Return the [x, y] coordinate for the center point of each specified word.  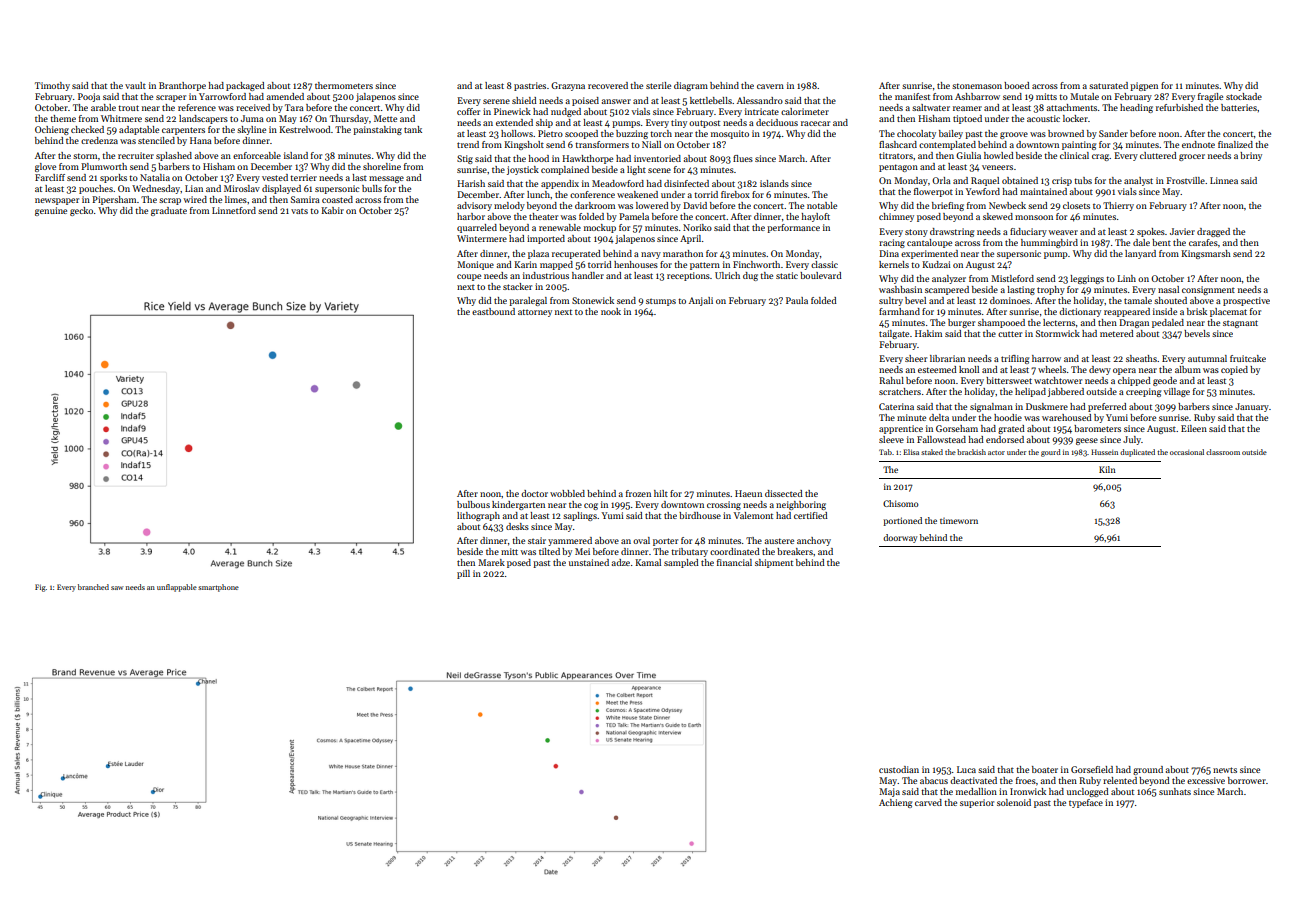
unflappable [177, 588]
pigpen [1144, 86]
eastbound [493, 311]
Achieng [895, 803]
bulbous [473, 504]
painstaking [377, 130]
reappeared [1127, 312]
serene [496, 101]
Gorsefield [1092, 769]
